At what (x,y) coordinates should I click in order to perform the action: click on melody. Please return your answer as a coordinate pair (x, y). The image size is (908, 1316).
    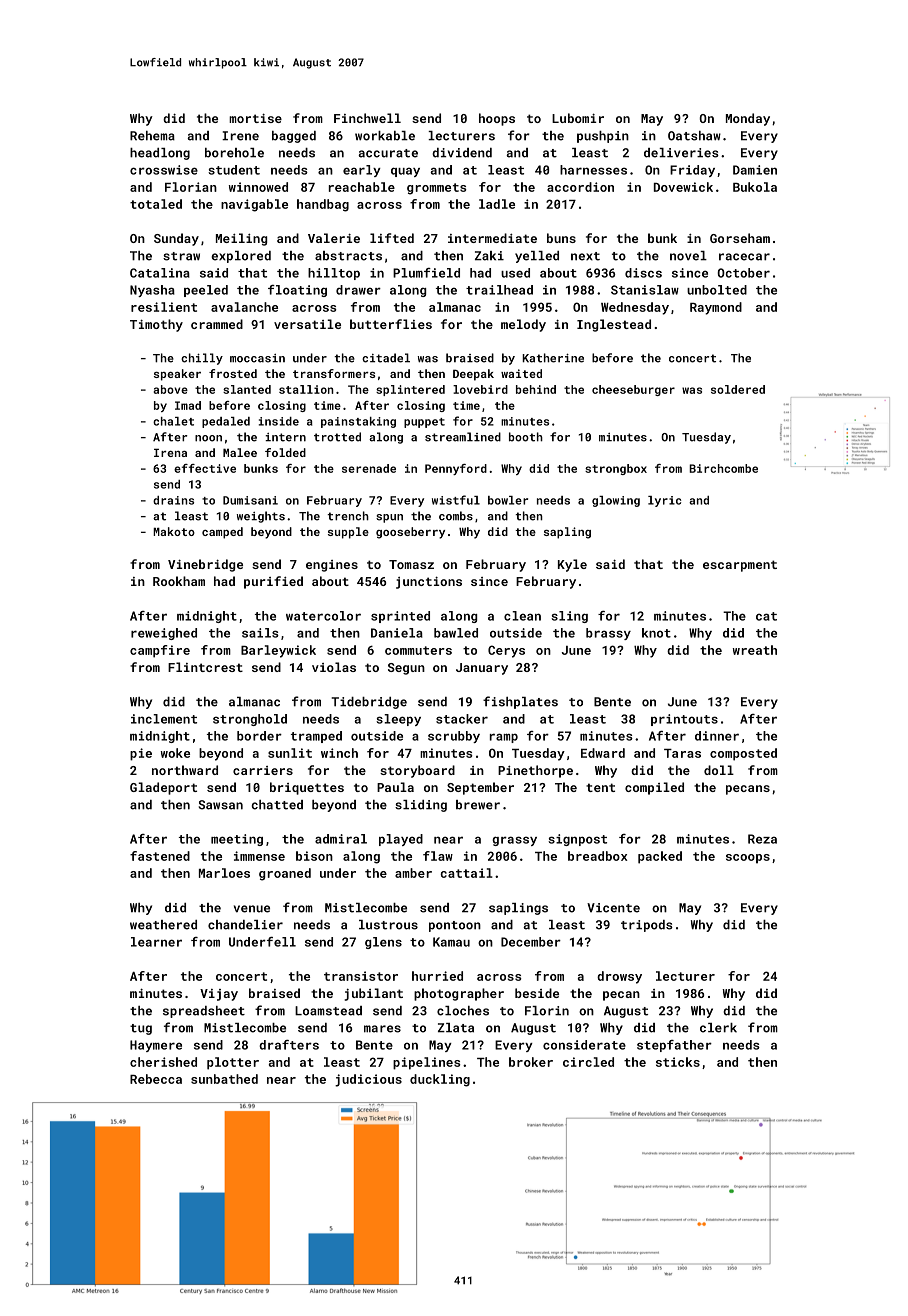
    Looking at the image, I should click on (523, 325).
